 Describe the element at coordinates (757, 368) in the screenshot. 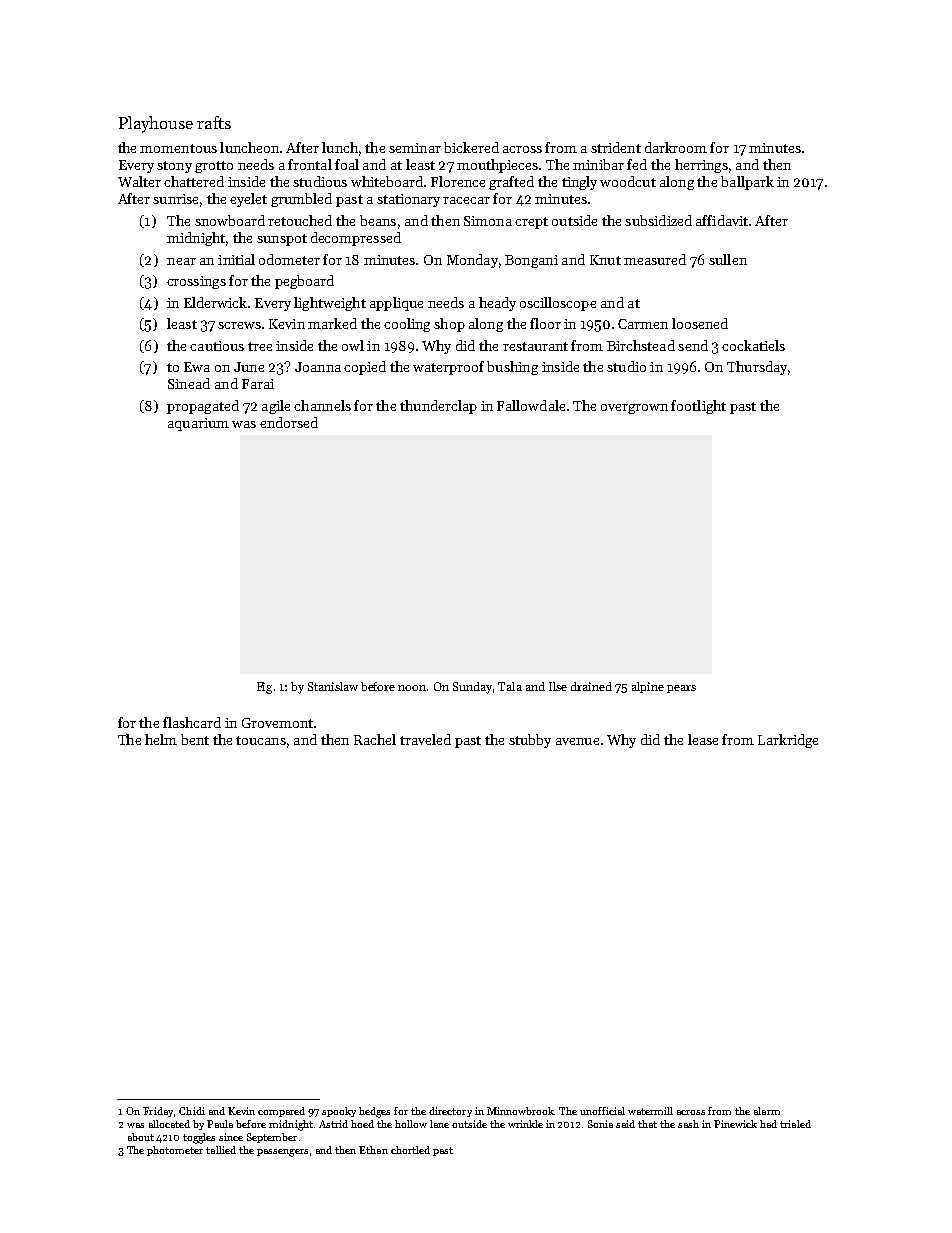

I see `Thursday` at that location.
